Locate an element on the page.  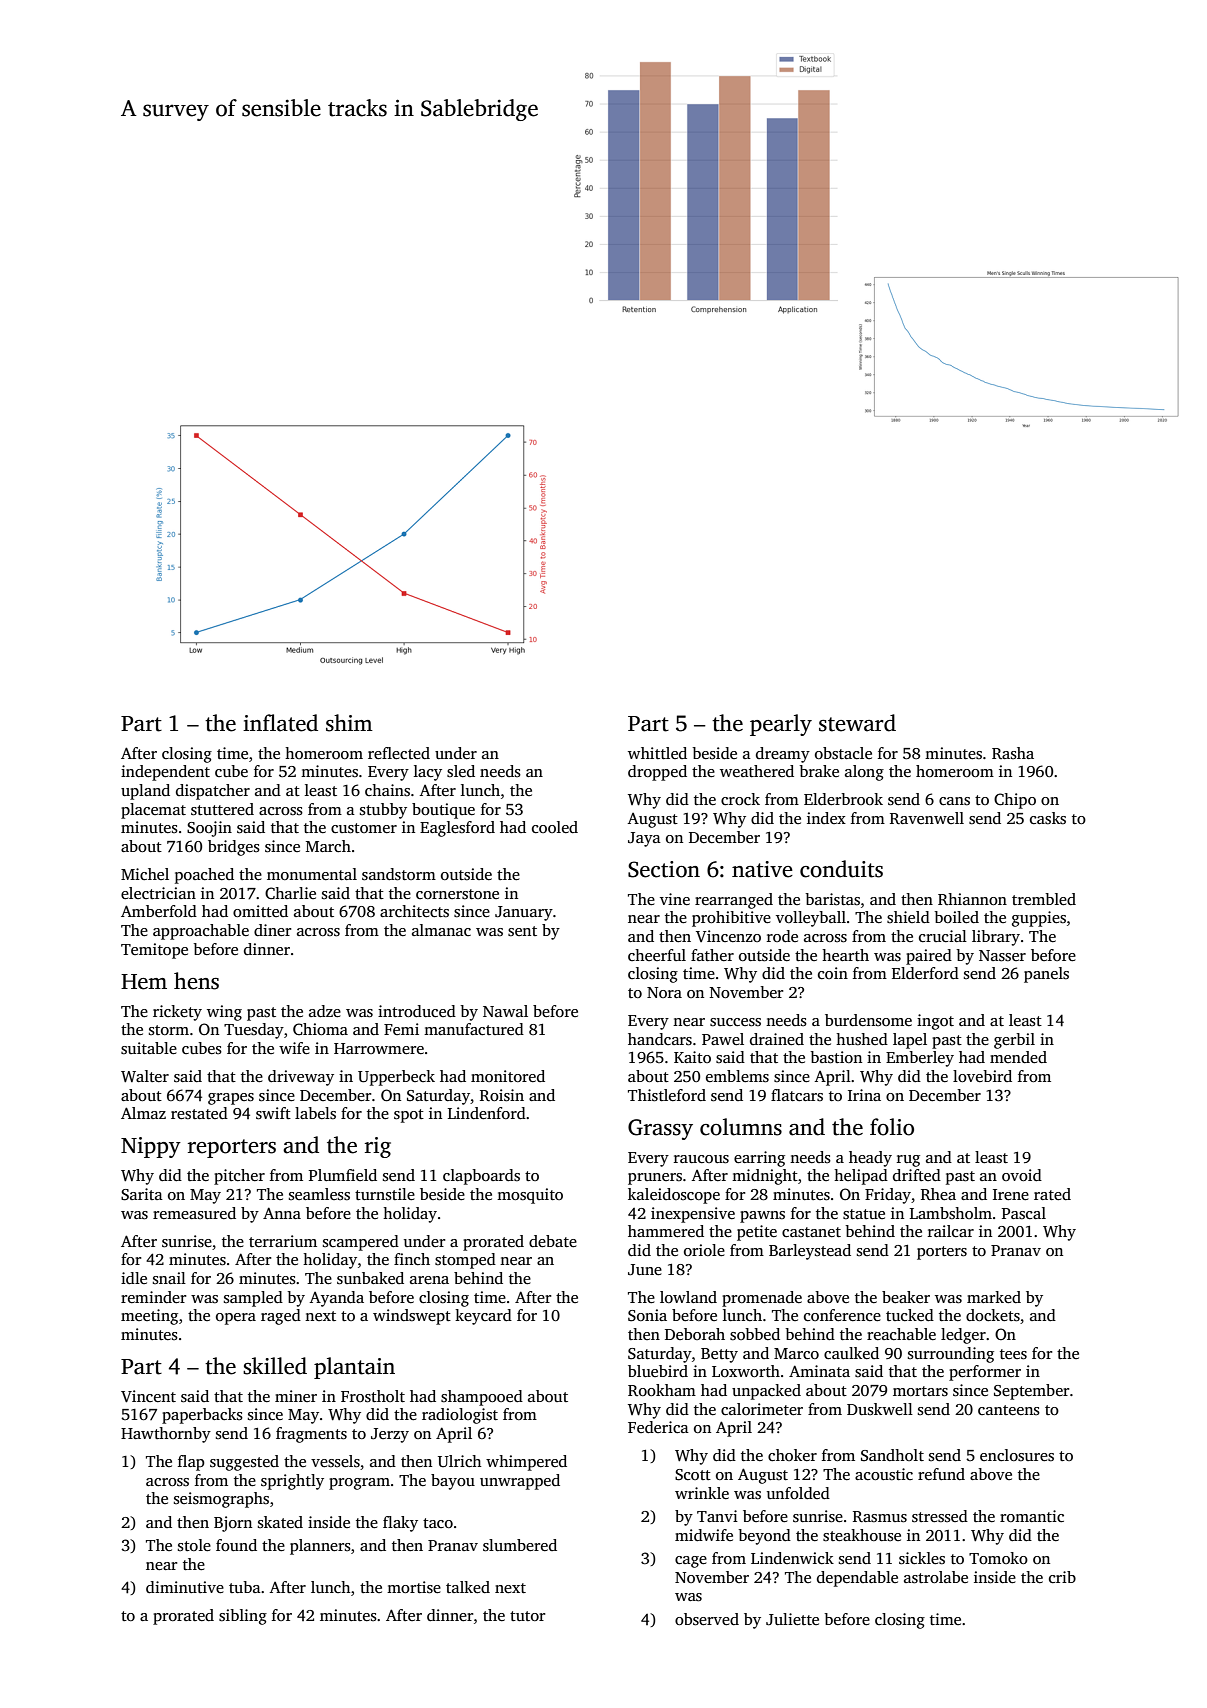
inflated is located at coordinates (280, 723).
